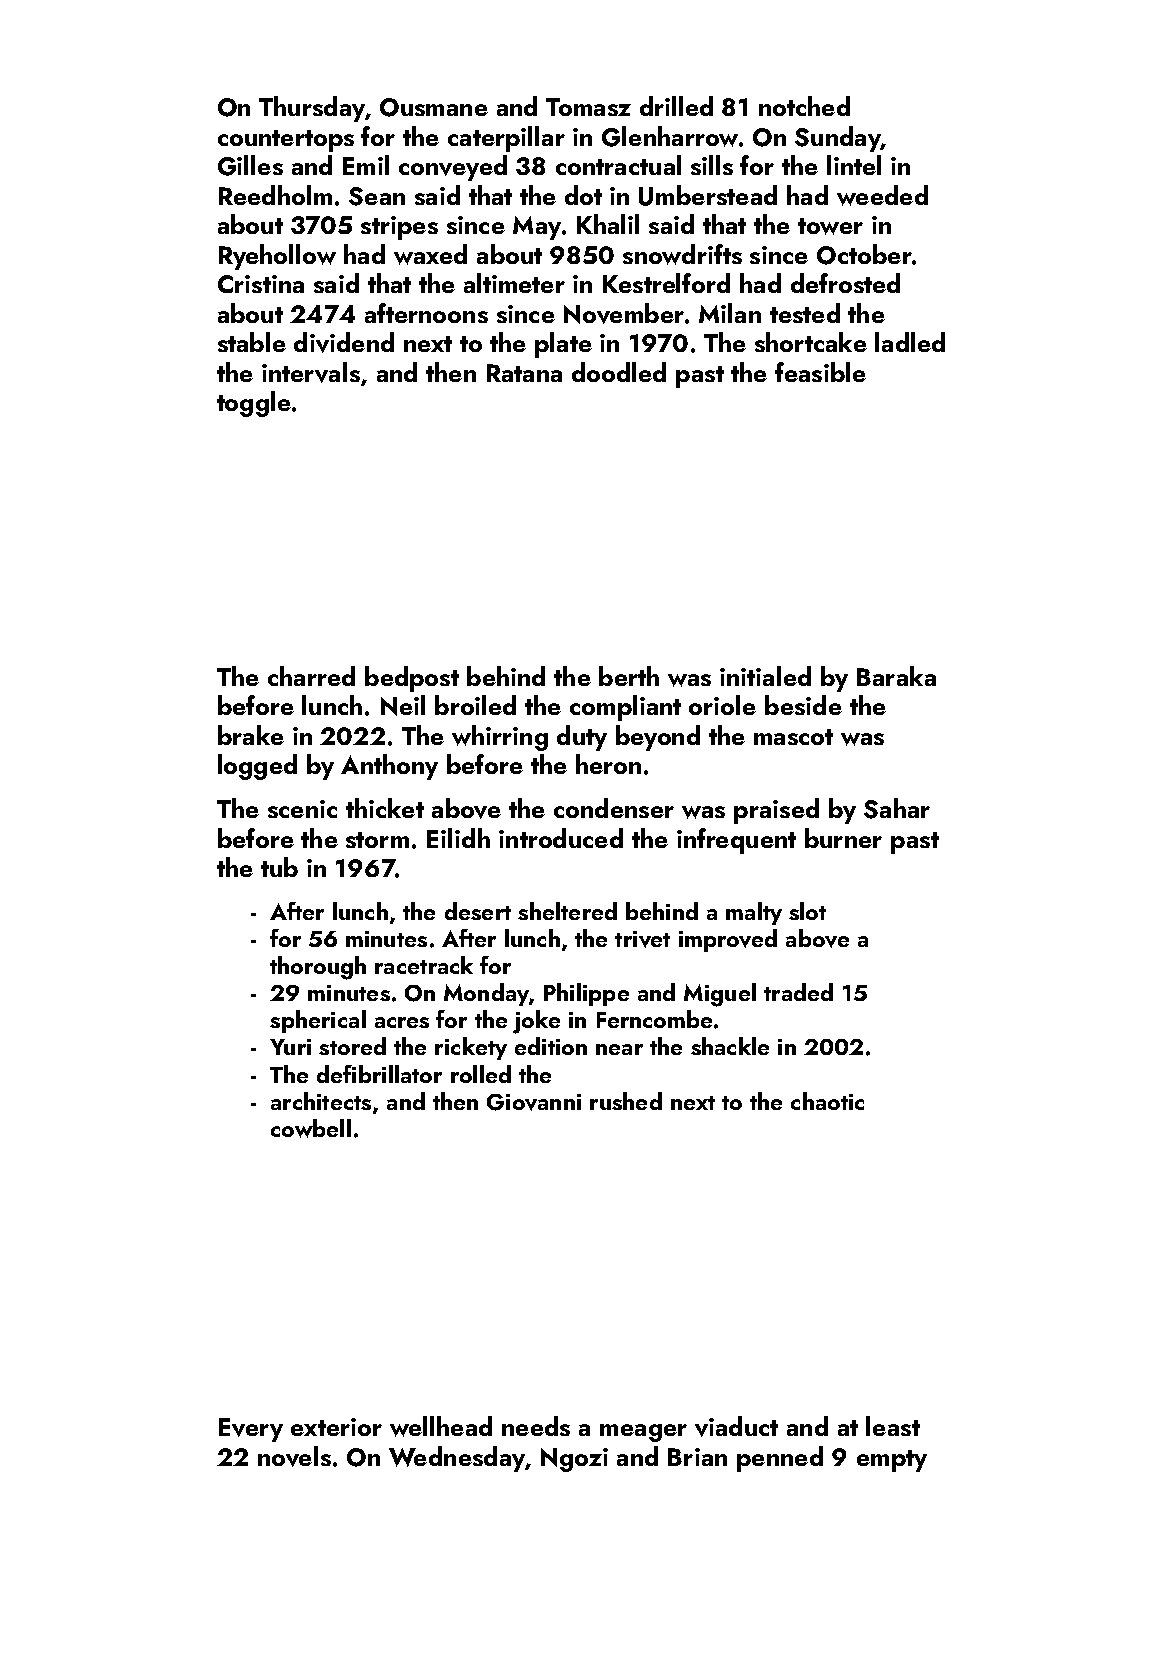  Describe the element at coordinates (608, 224) in the image. I see `Khalil` at that location.
